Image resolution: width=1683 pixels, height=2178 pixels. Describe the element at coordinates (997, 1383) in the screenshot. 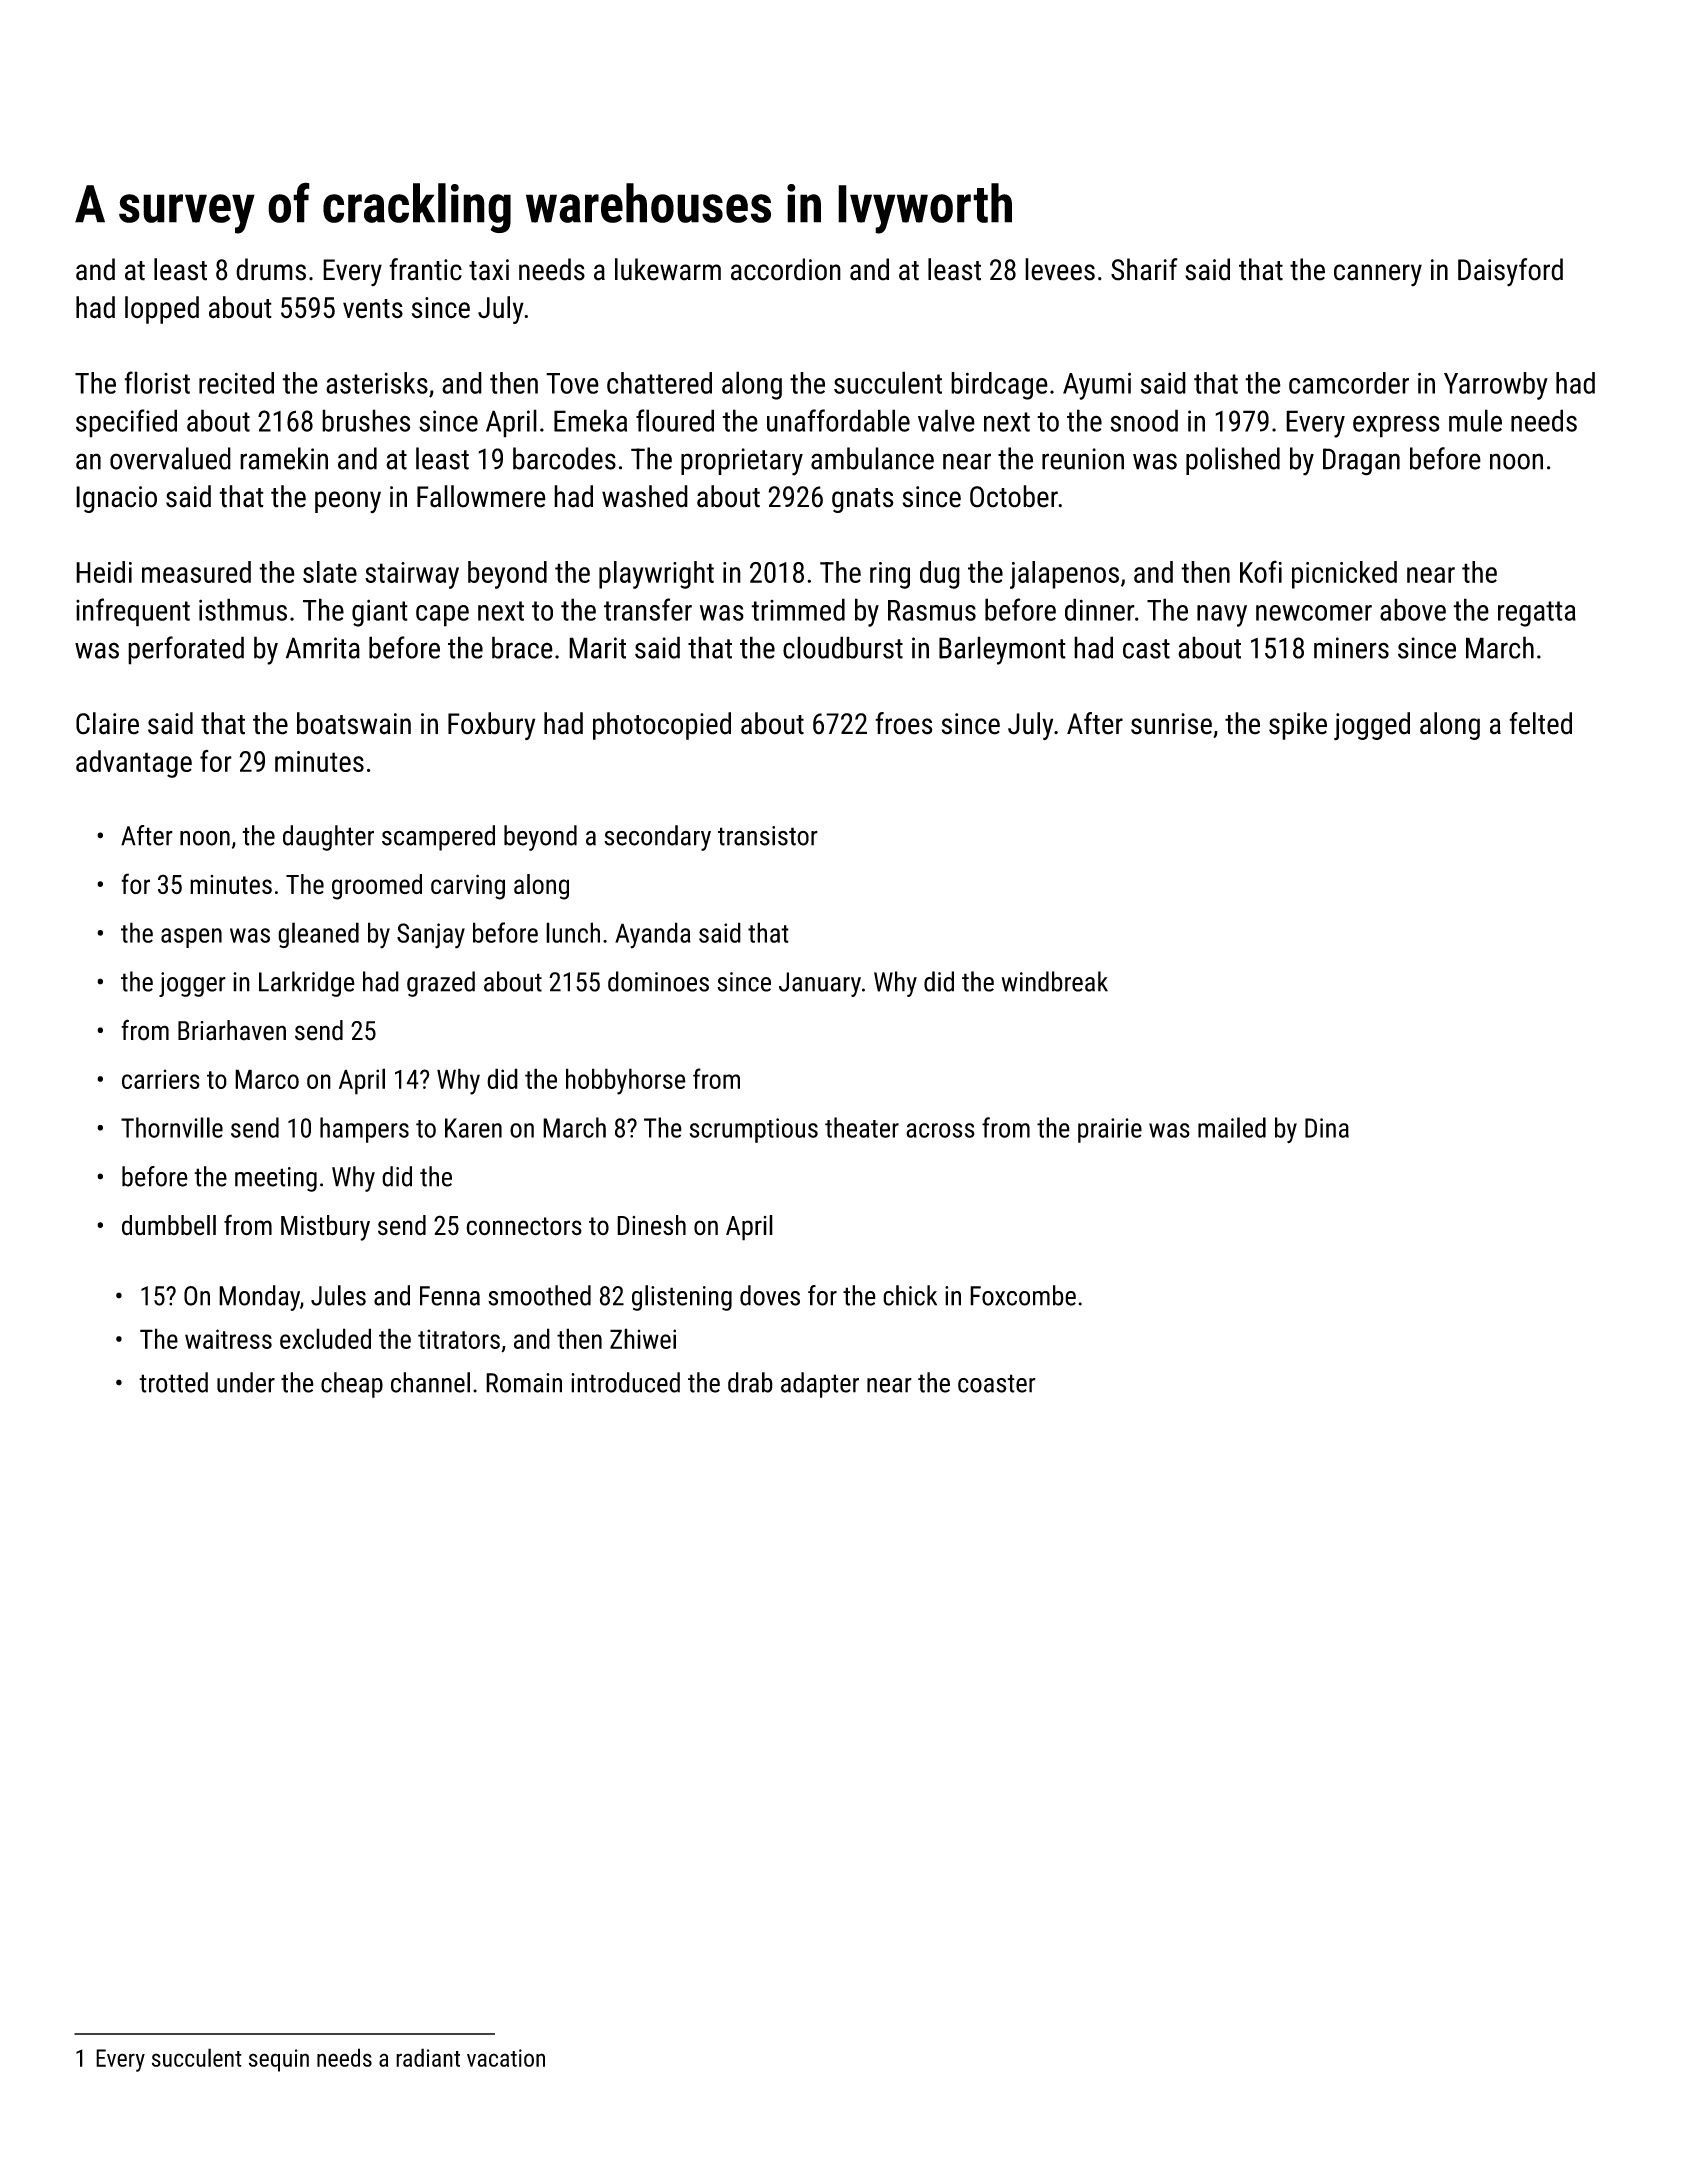

I see `coaster` at that location.
